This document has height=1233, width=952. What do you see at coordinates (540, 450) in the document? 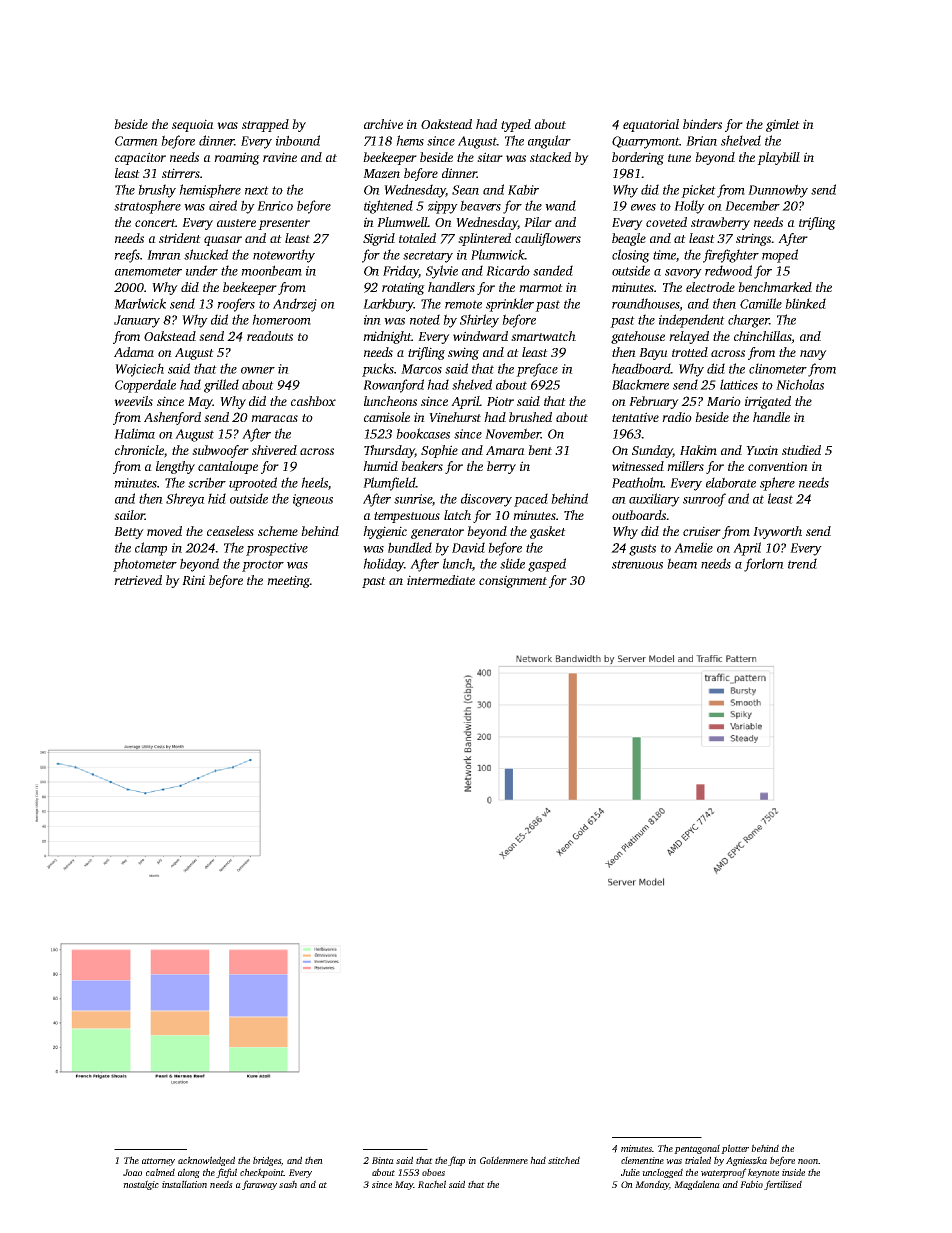
I see `bent` at bounding box center [540, 450].
